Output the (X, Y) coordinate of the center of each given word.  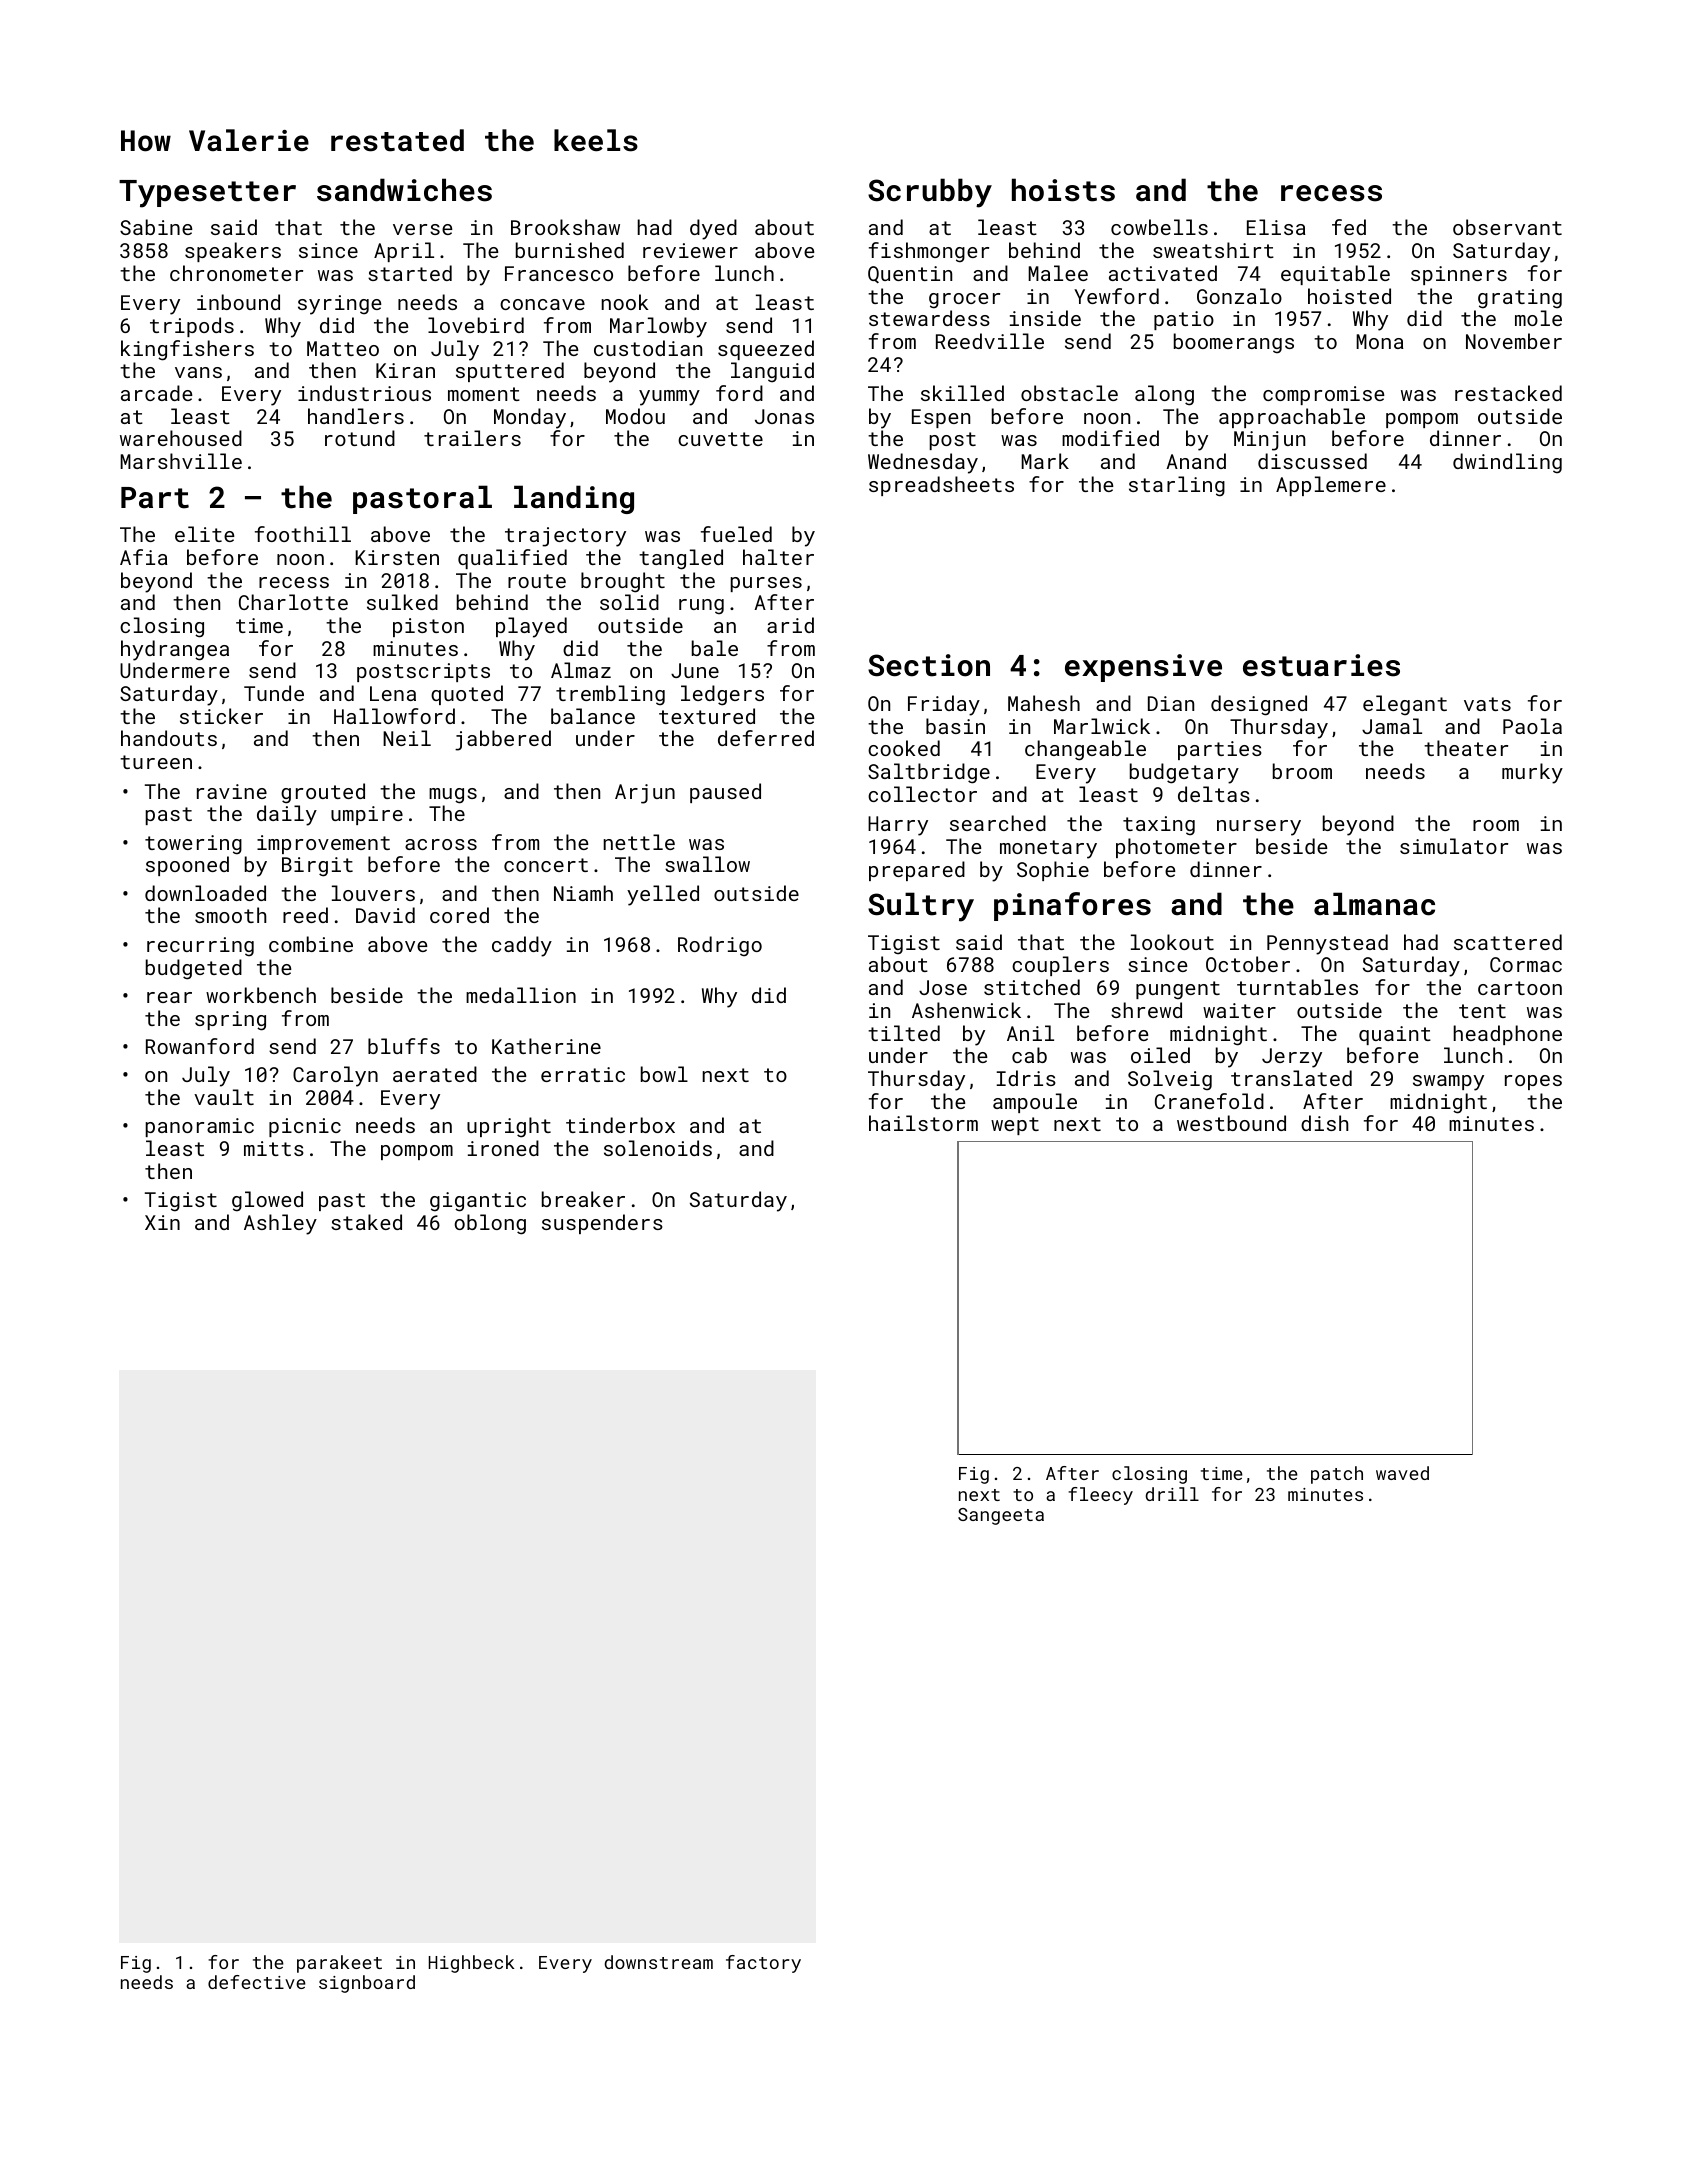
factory (763, 1964)
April (404, 252)
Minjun (1269, 441)
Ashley (280, 1224)
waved (1402, 1473)
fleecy (1100, 1496)
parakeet (339, 1964)
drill (1172, 1494)
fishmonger (929, 252)
